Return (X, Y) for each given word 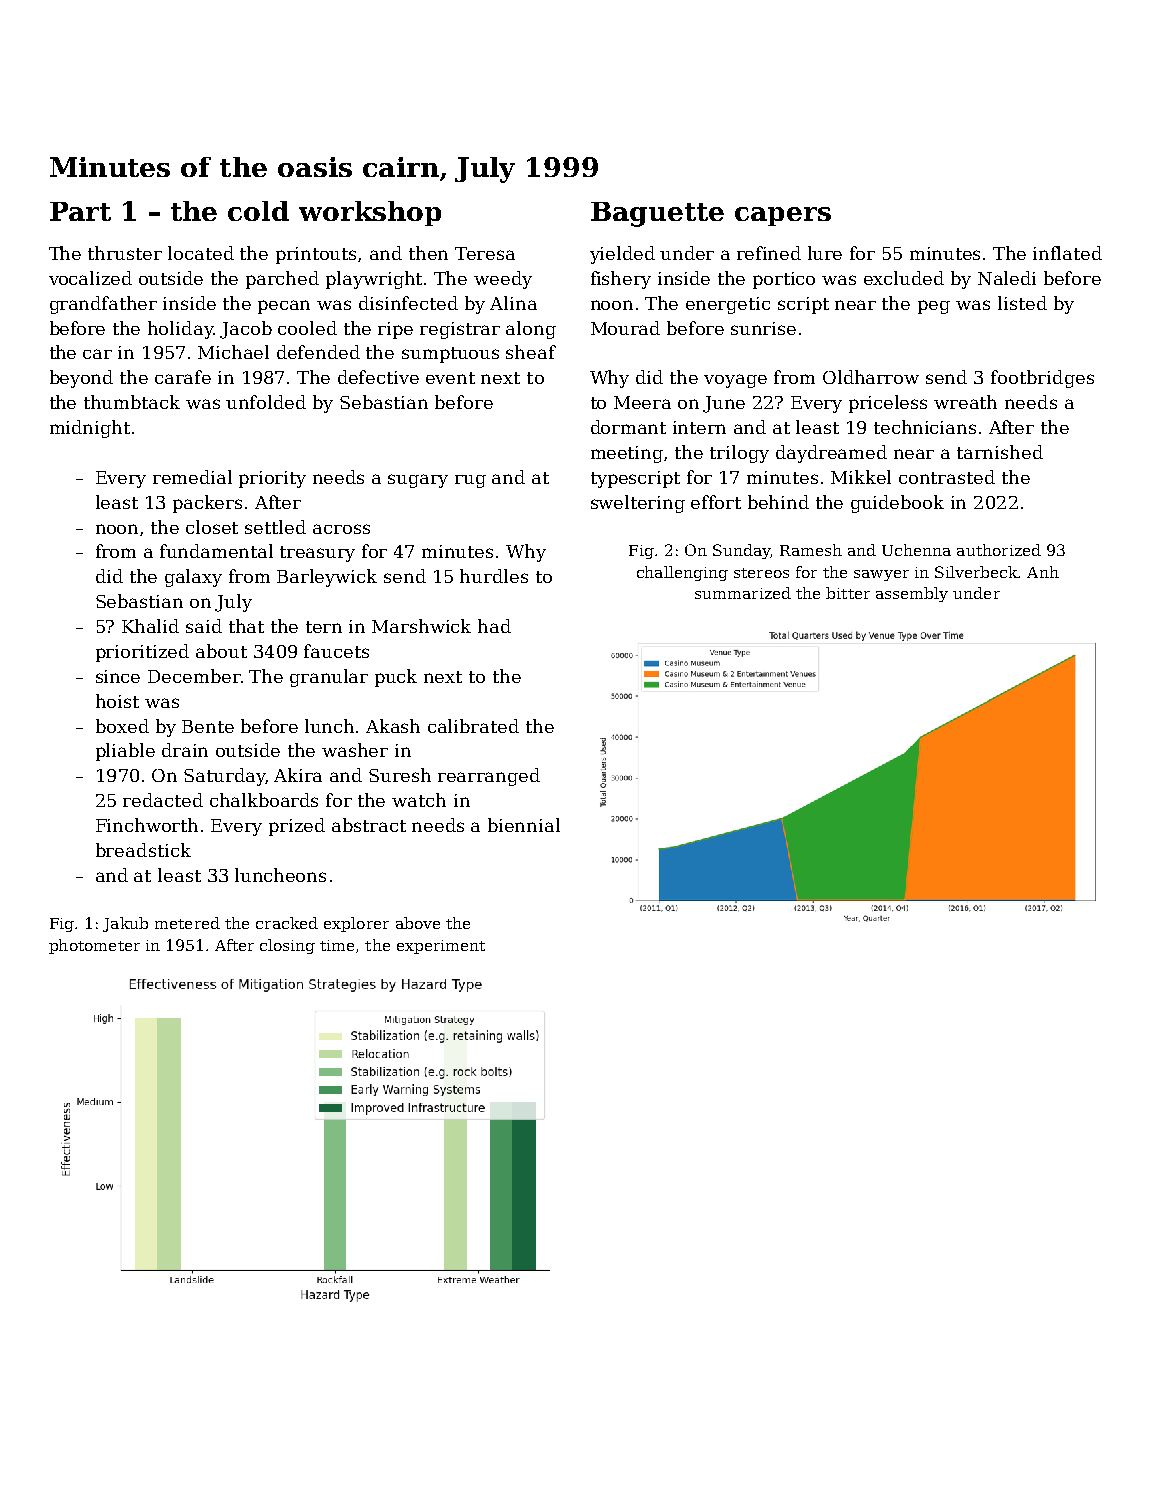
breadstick (143, 850)
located (201, 253)
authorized (999, 550)
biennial (524, 825)
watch (419, 800)
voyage (735, 381)
